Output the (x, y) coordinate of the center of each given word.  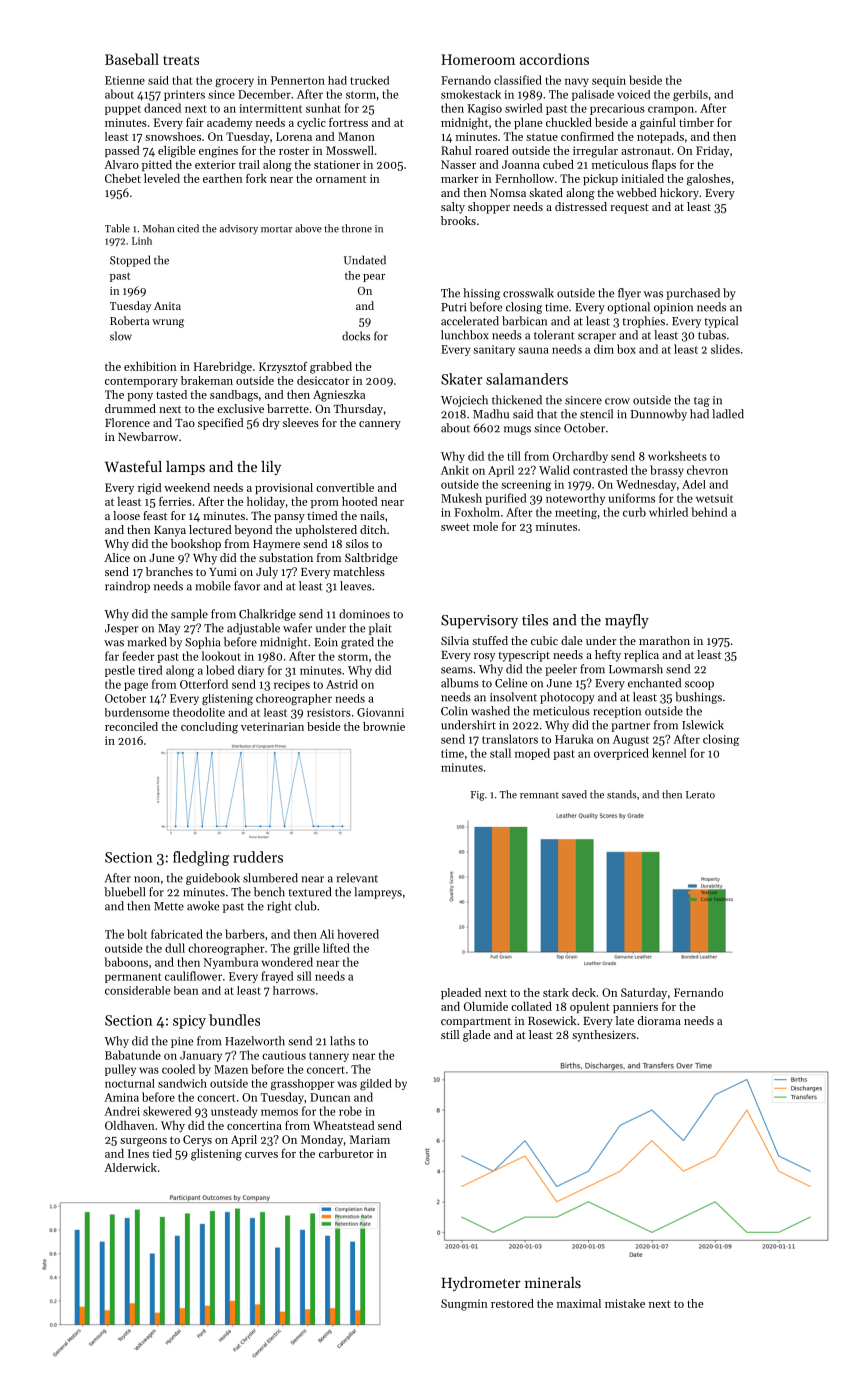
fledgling (201, 858)
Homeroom (478, 59)
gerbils (690, 95)
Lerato (700, 795)
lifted (336, 948)
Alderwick (130, 1167)
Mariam (370, 1139)
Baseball (132, 59)
